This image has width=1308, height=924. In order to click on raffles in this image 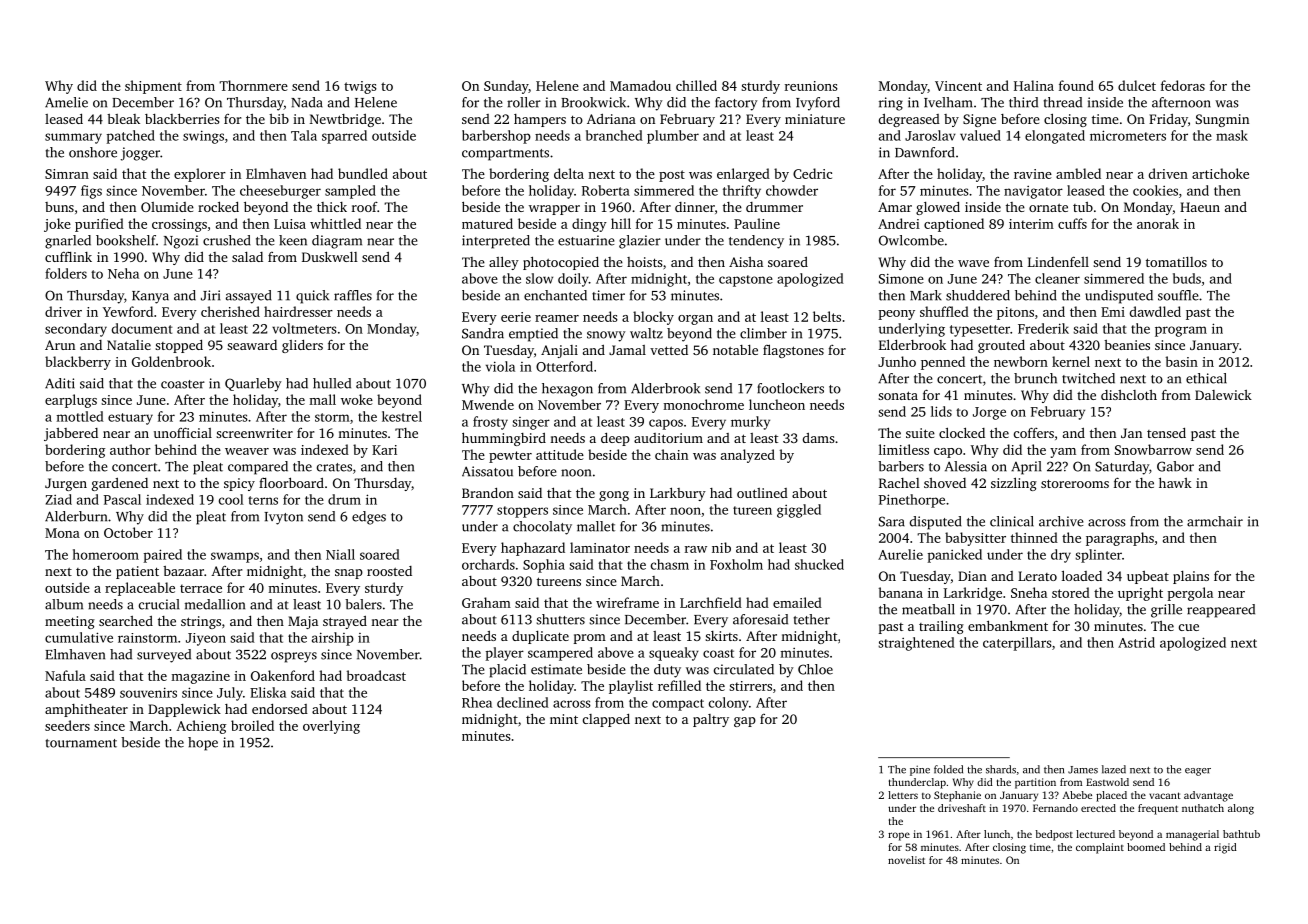, I will do `click(353, 295)`.
